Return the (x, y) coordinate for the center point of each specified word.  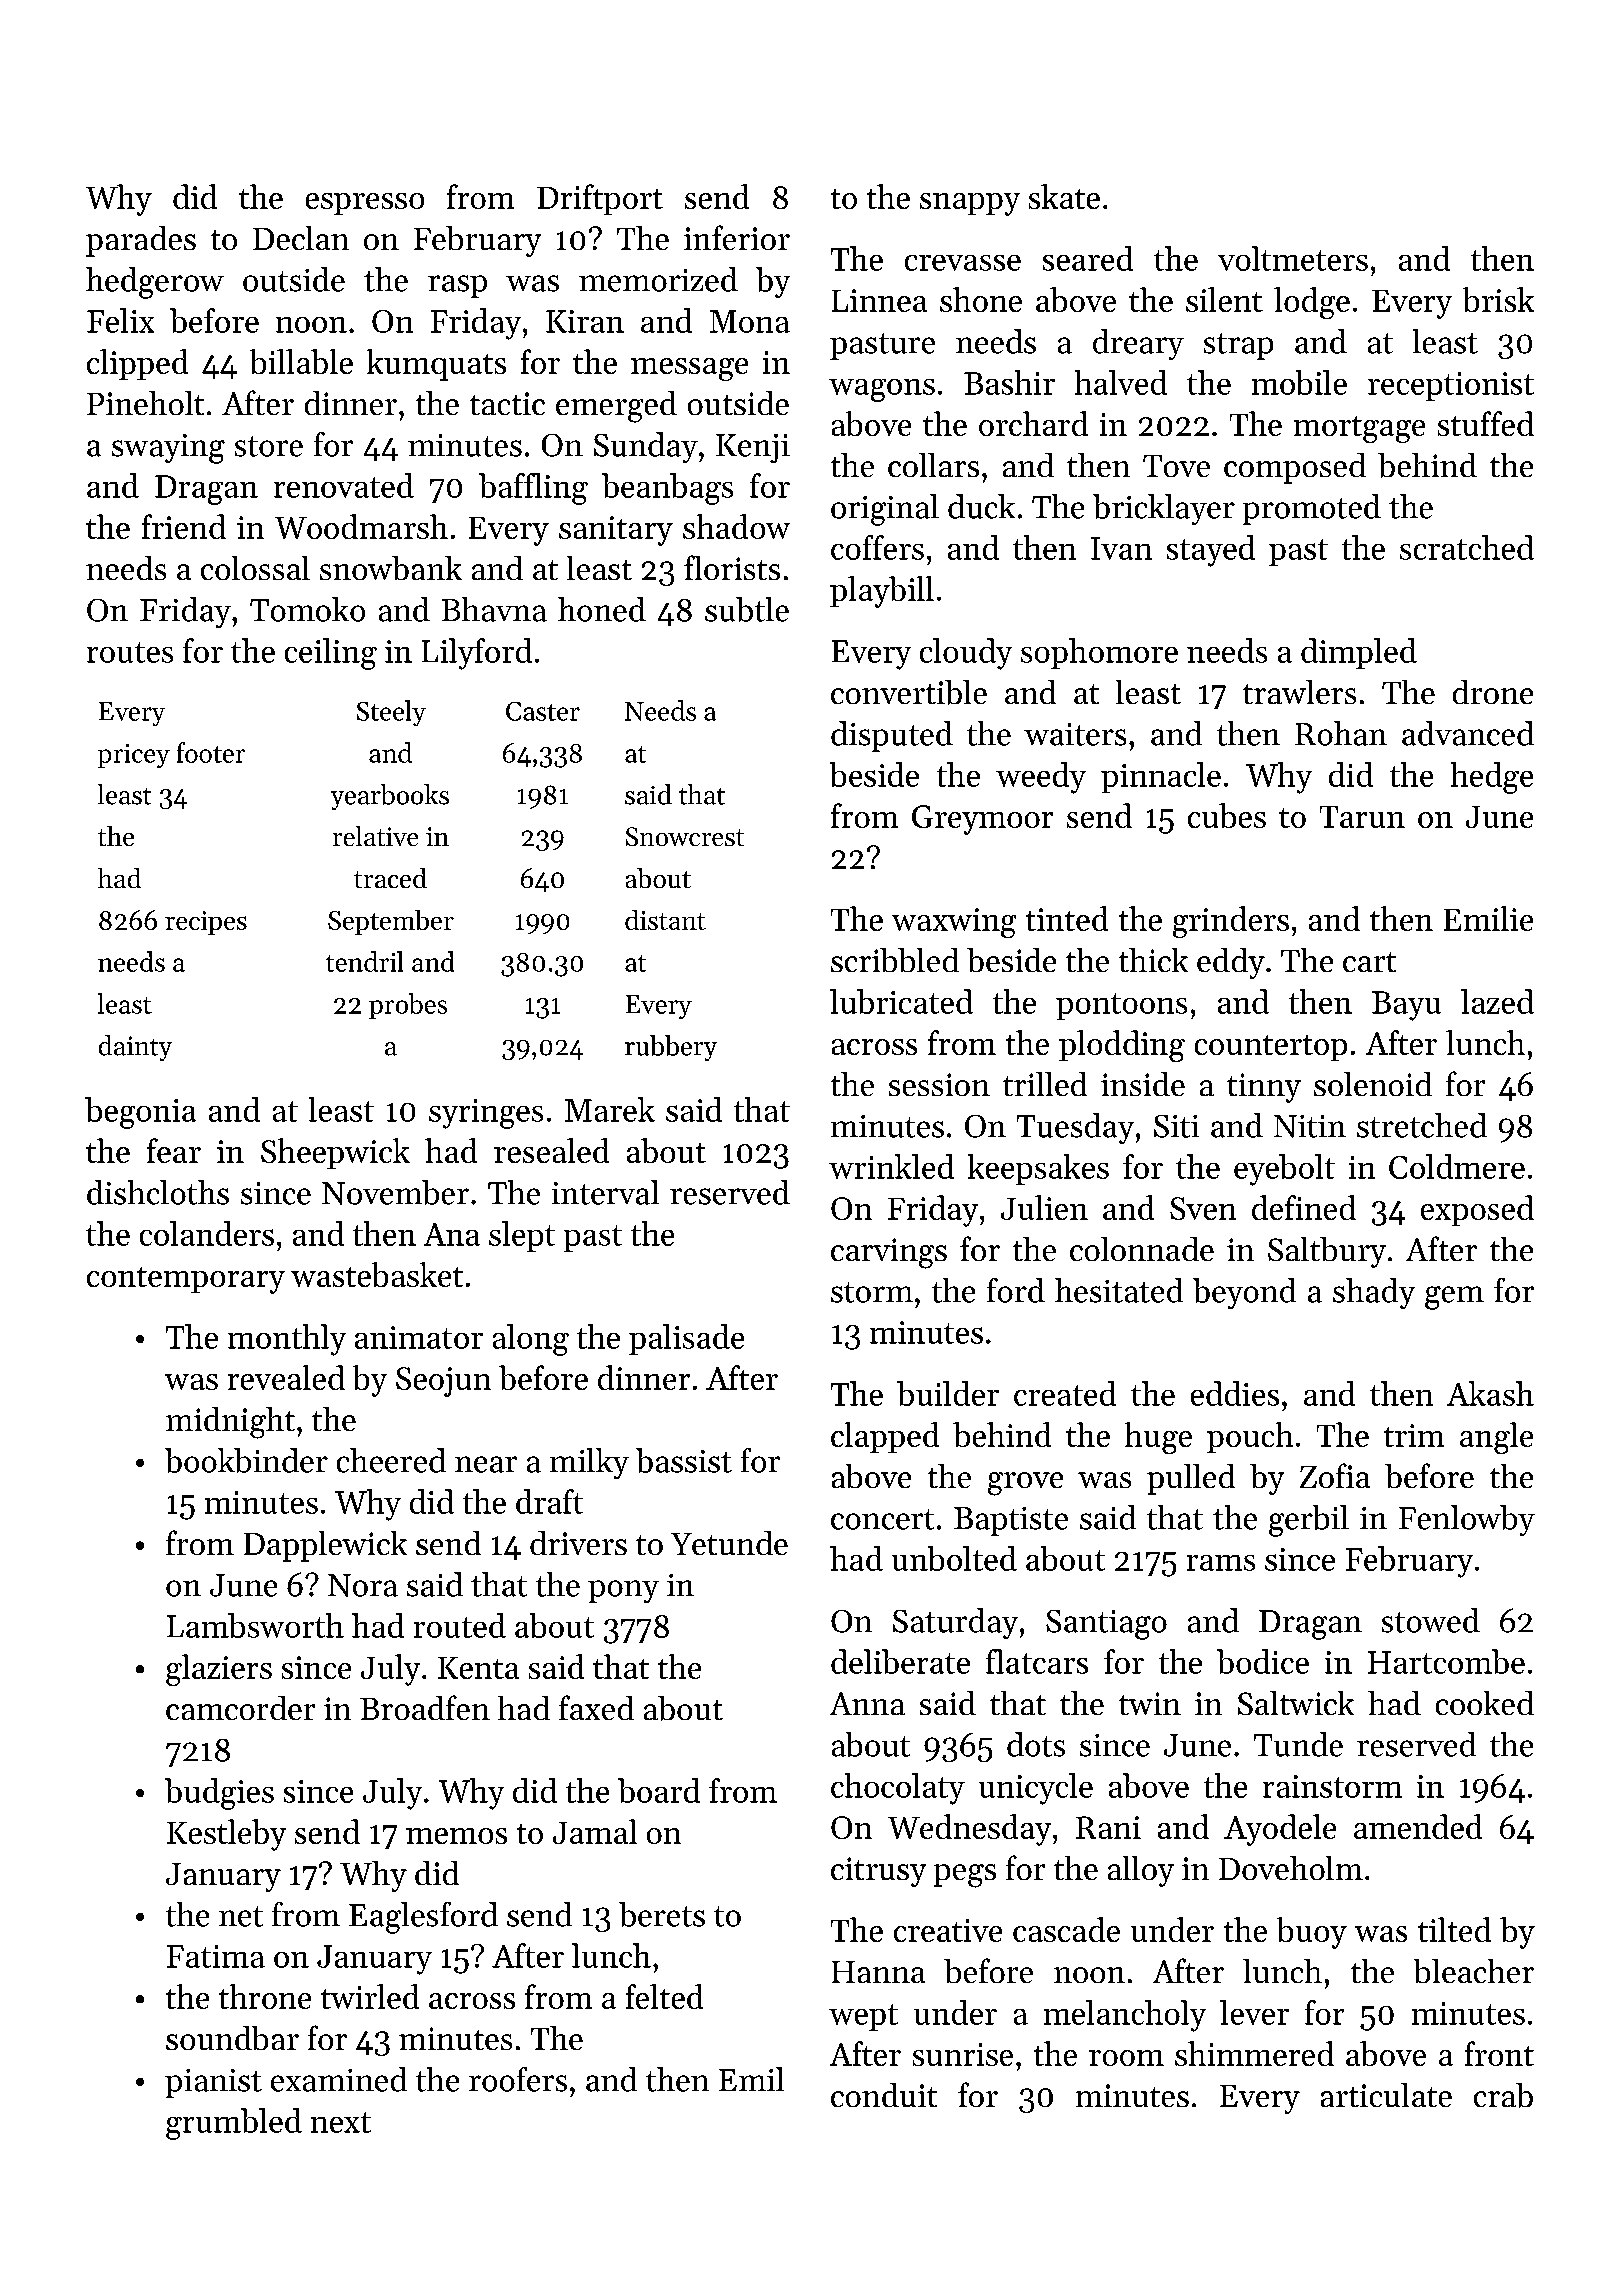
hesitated (1119, 1290)
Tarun (1362, 817)
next (341, 2122)
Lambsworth (255, 1625)
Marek (610, 1109)
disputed (892, 736)
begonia (140, 1113)
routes (130, 652)
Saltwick (1296, 1703)
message (689, 369)
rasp (457, 286)
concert (882, 1519)
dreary (1138, 344)
